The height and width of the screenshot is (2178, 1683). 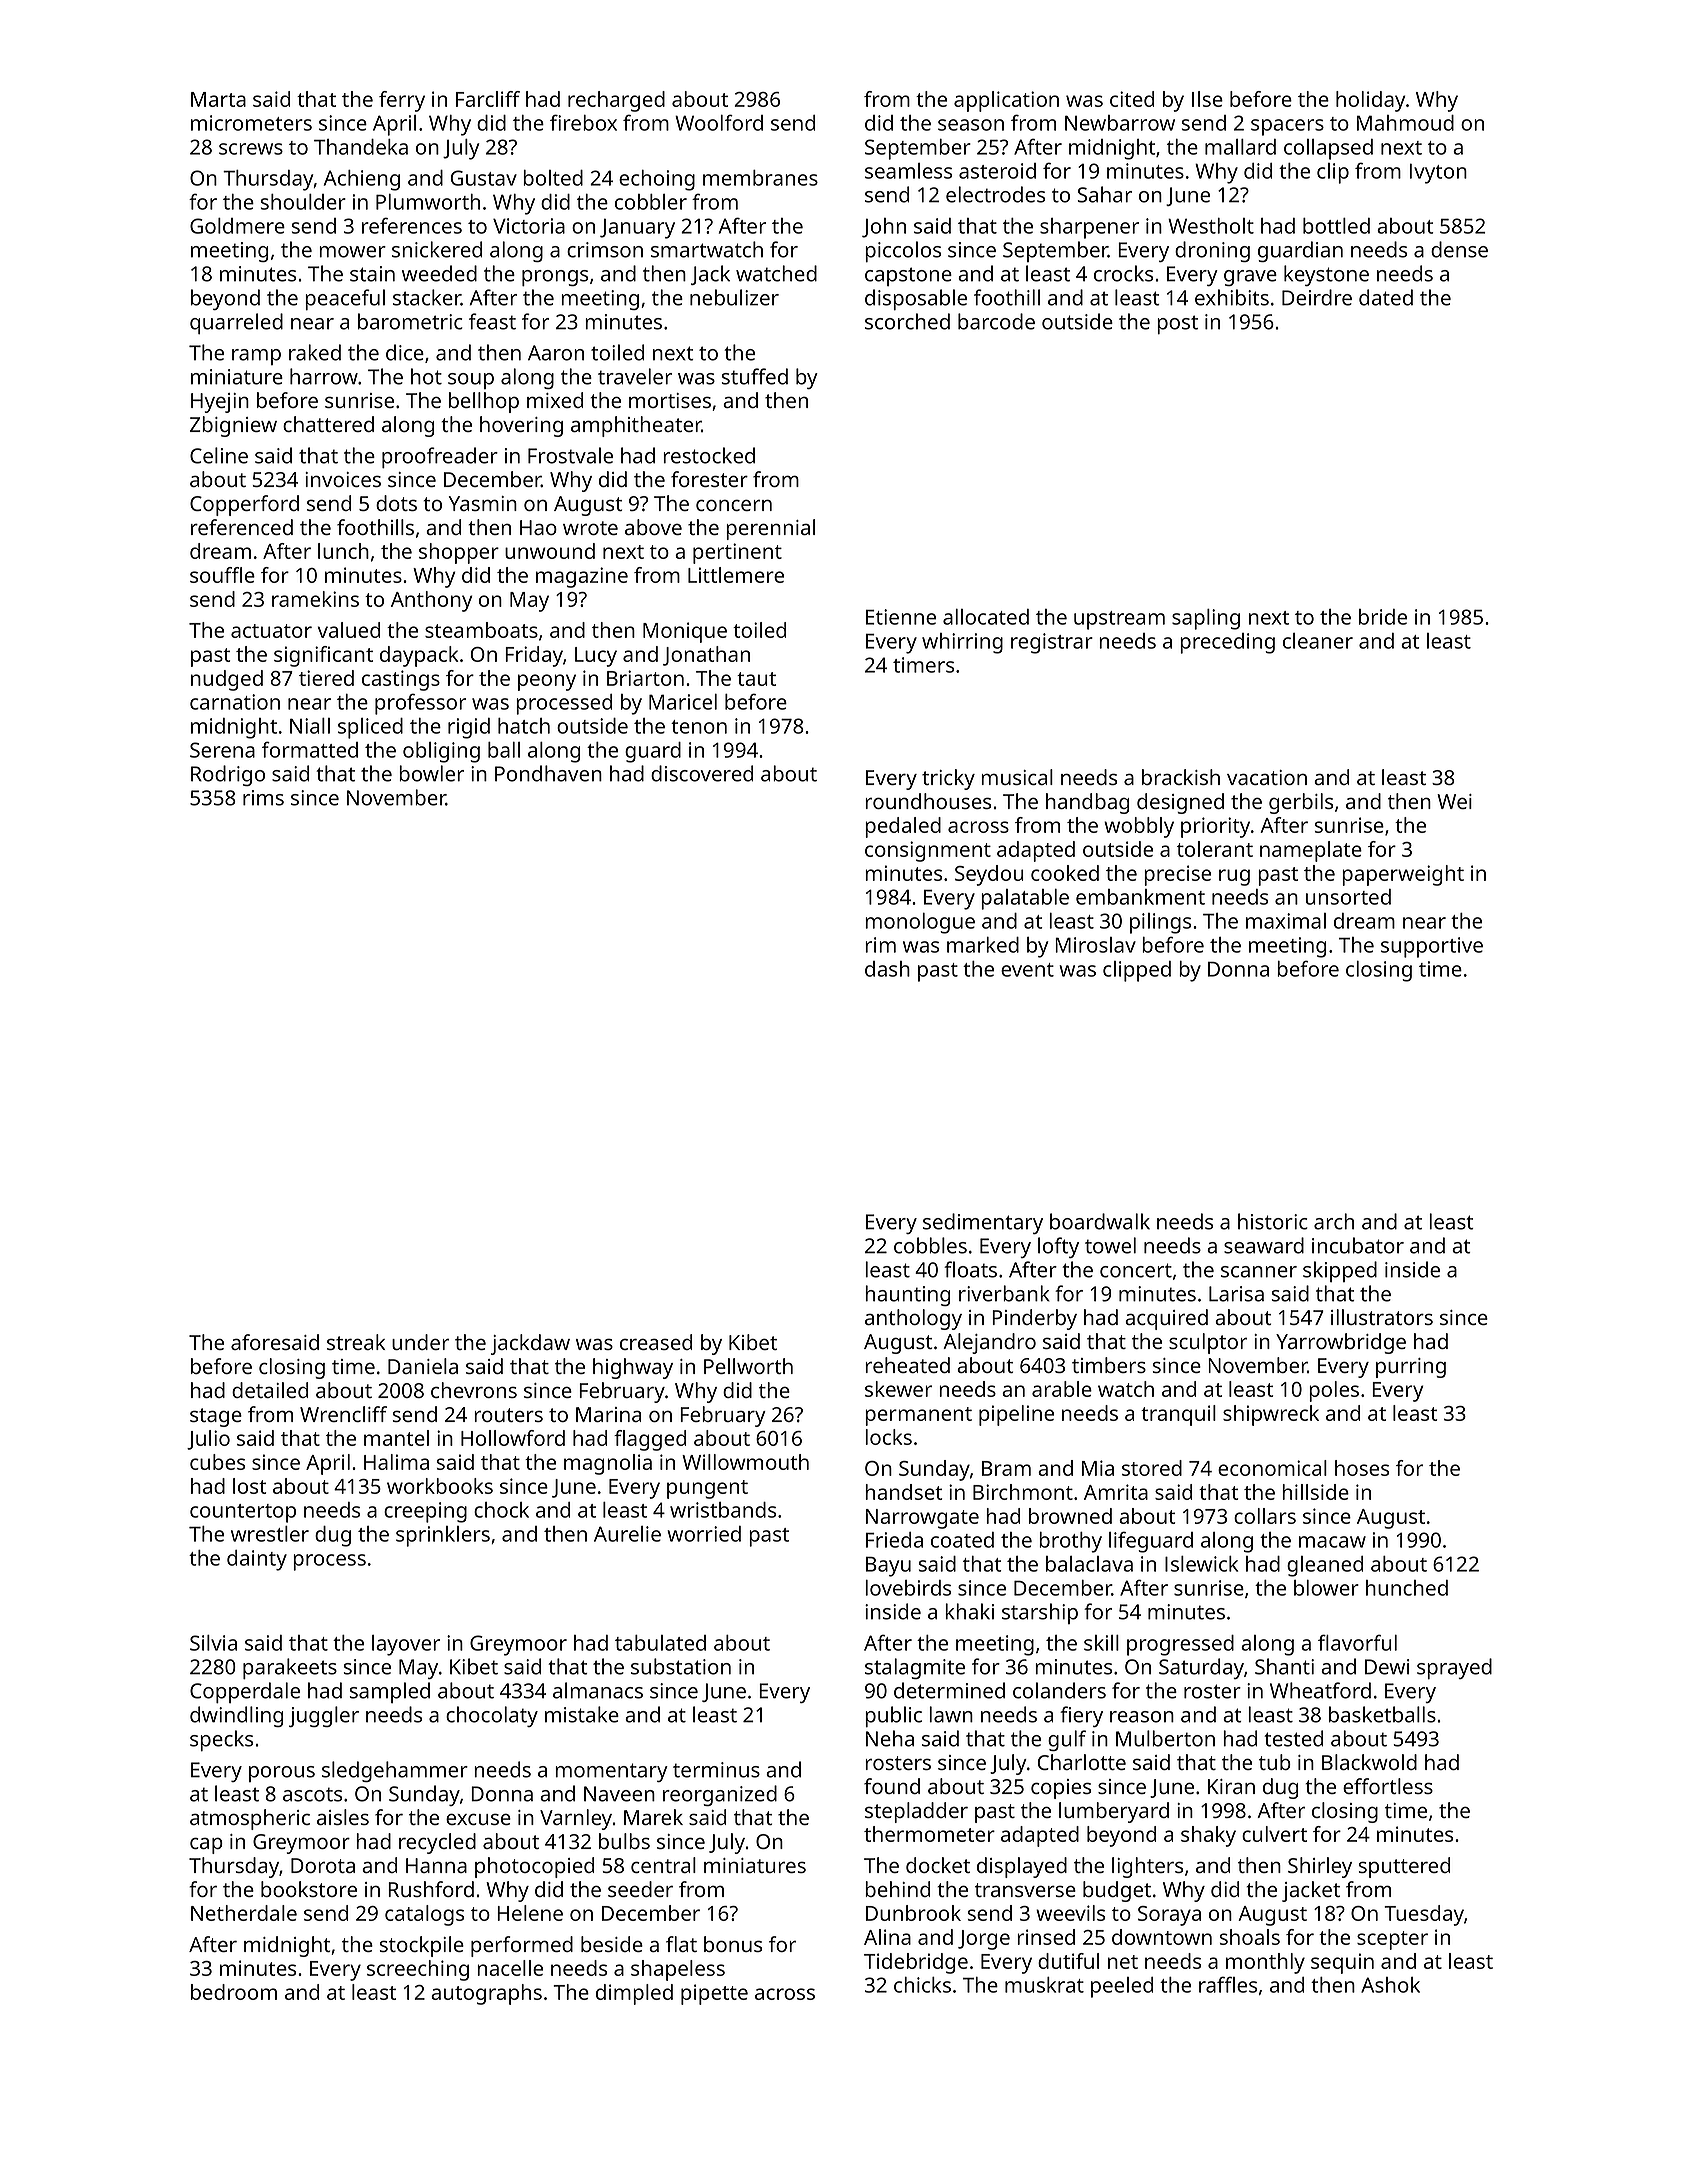 What do you see at coordinates (402, 101) in the screenshot?
I see `ferry` at bounding box center [402, 101].
